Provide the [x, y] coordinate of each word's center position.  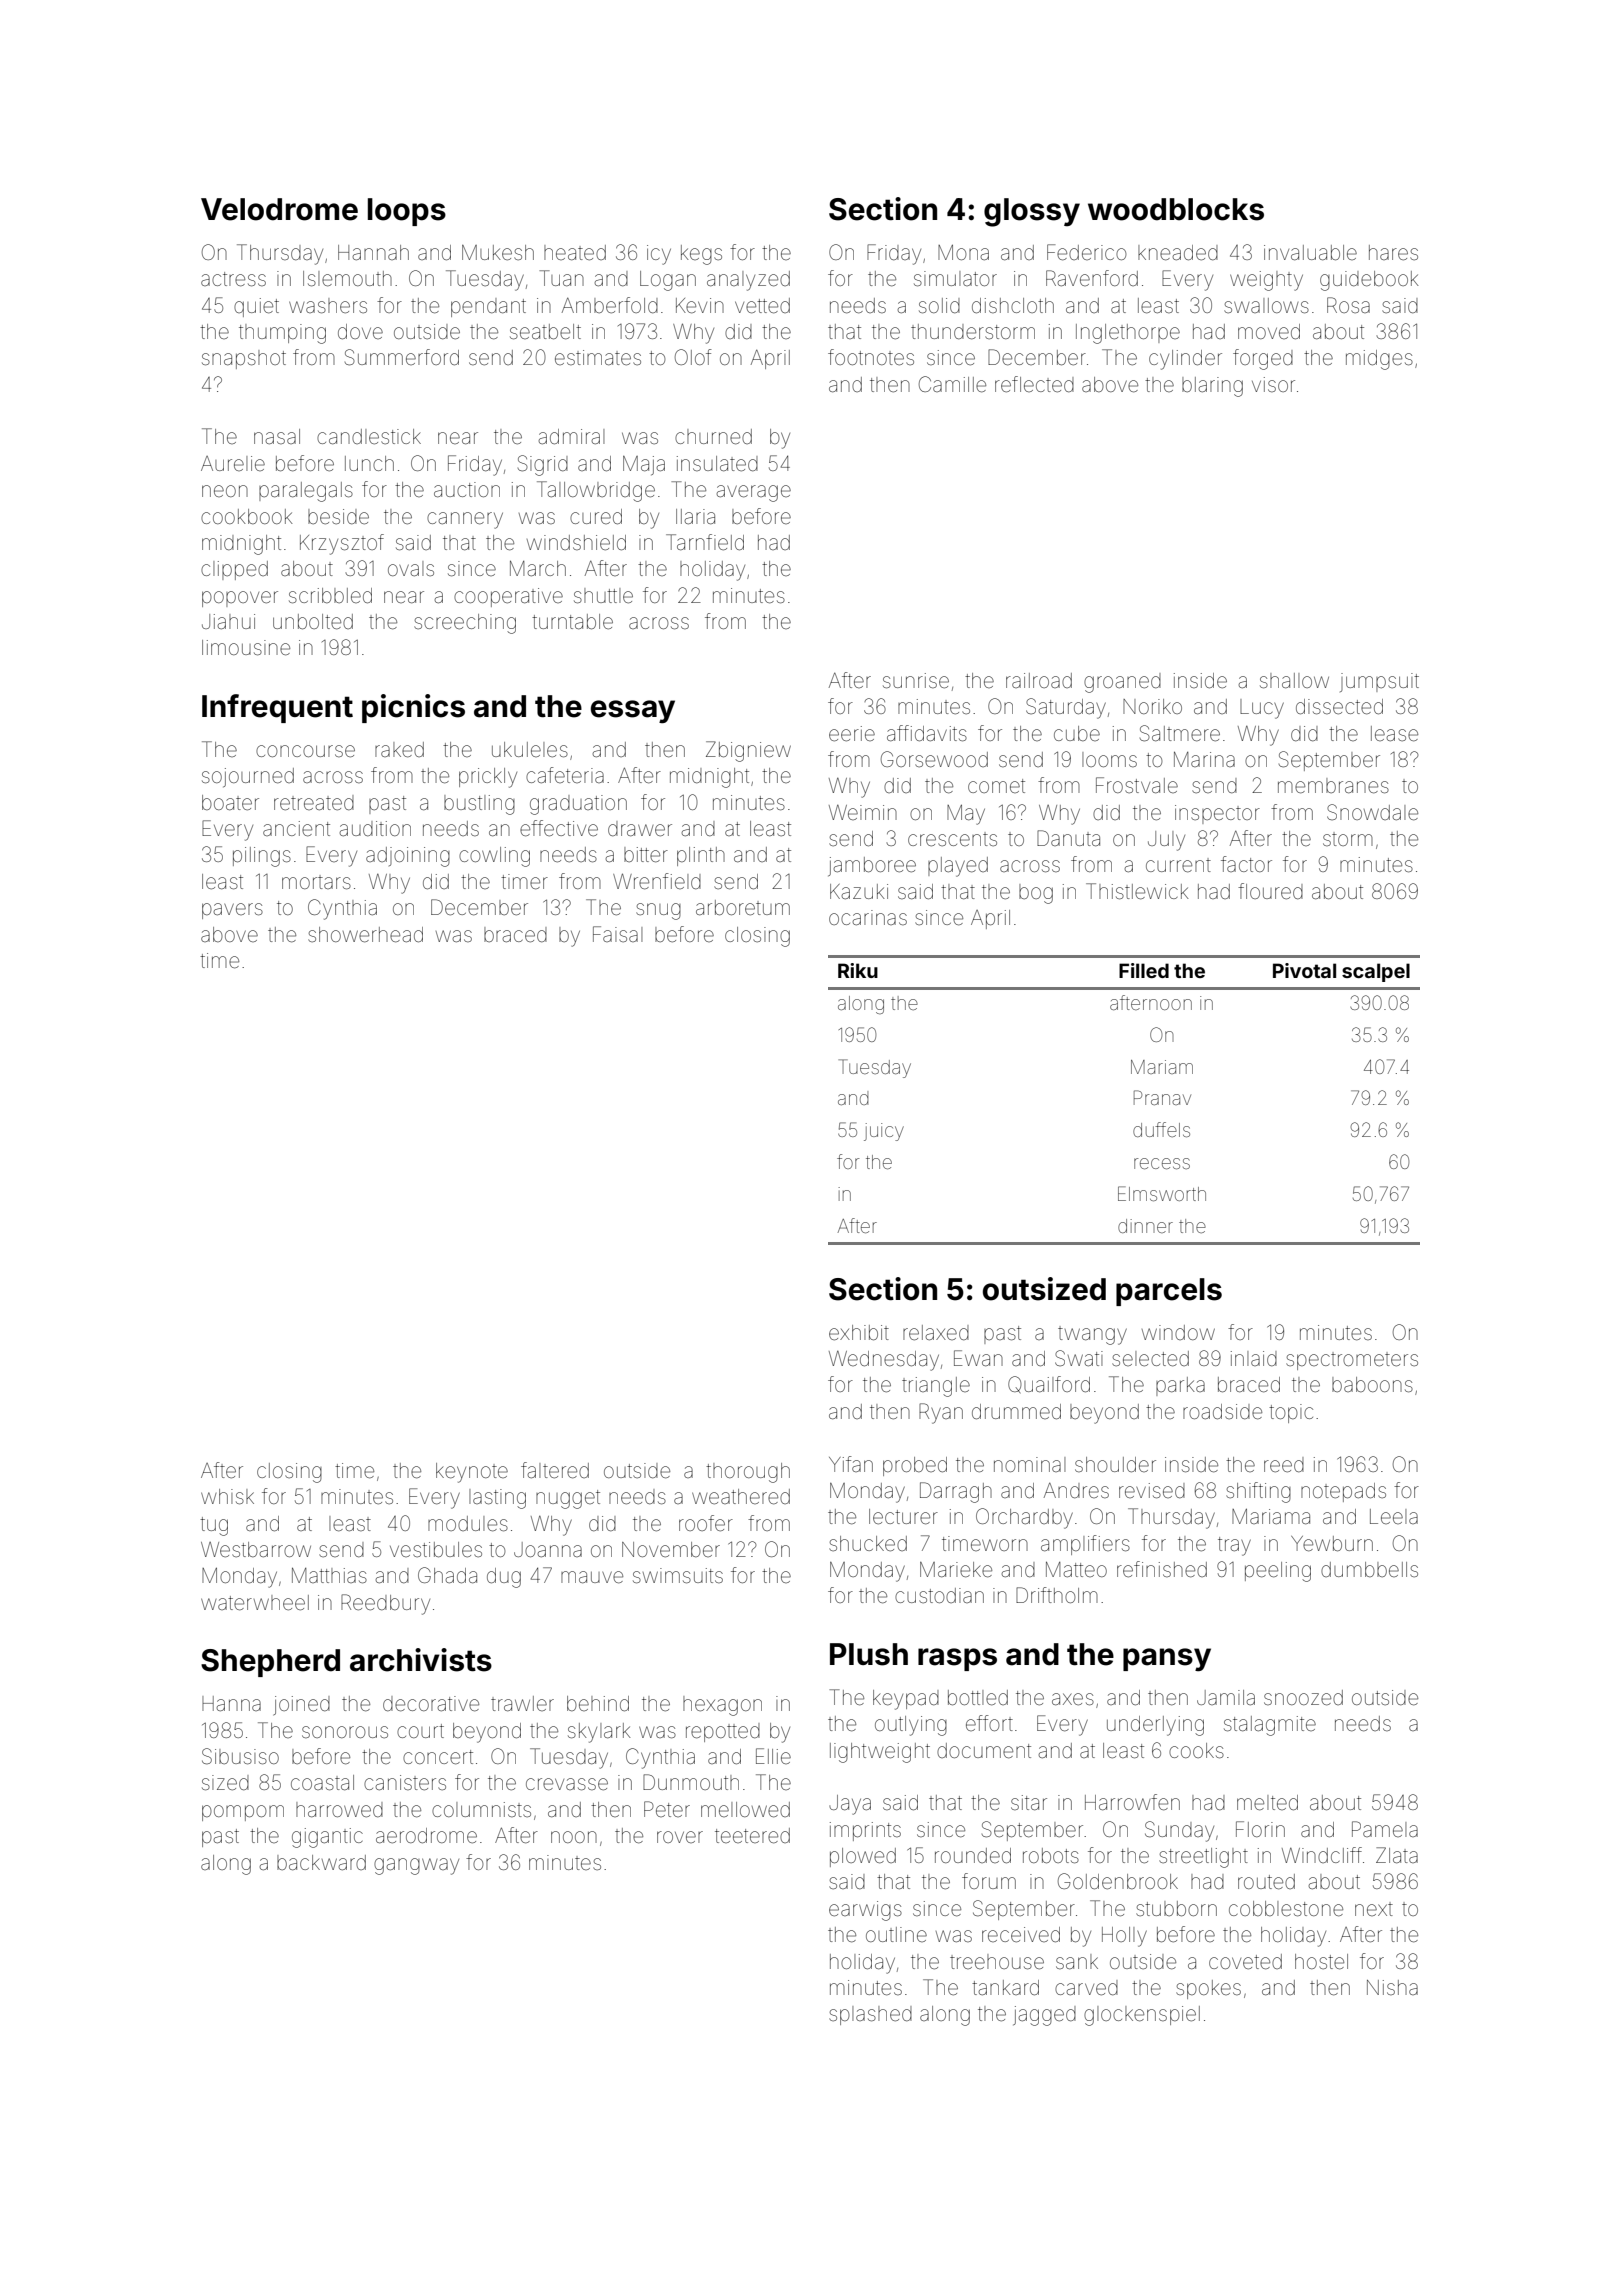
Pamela [1385, 1829]
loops [407, 212]
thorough [748, 1473]
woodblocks [1176, 209]
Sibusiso [240, 1756]
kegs [701, 255]
